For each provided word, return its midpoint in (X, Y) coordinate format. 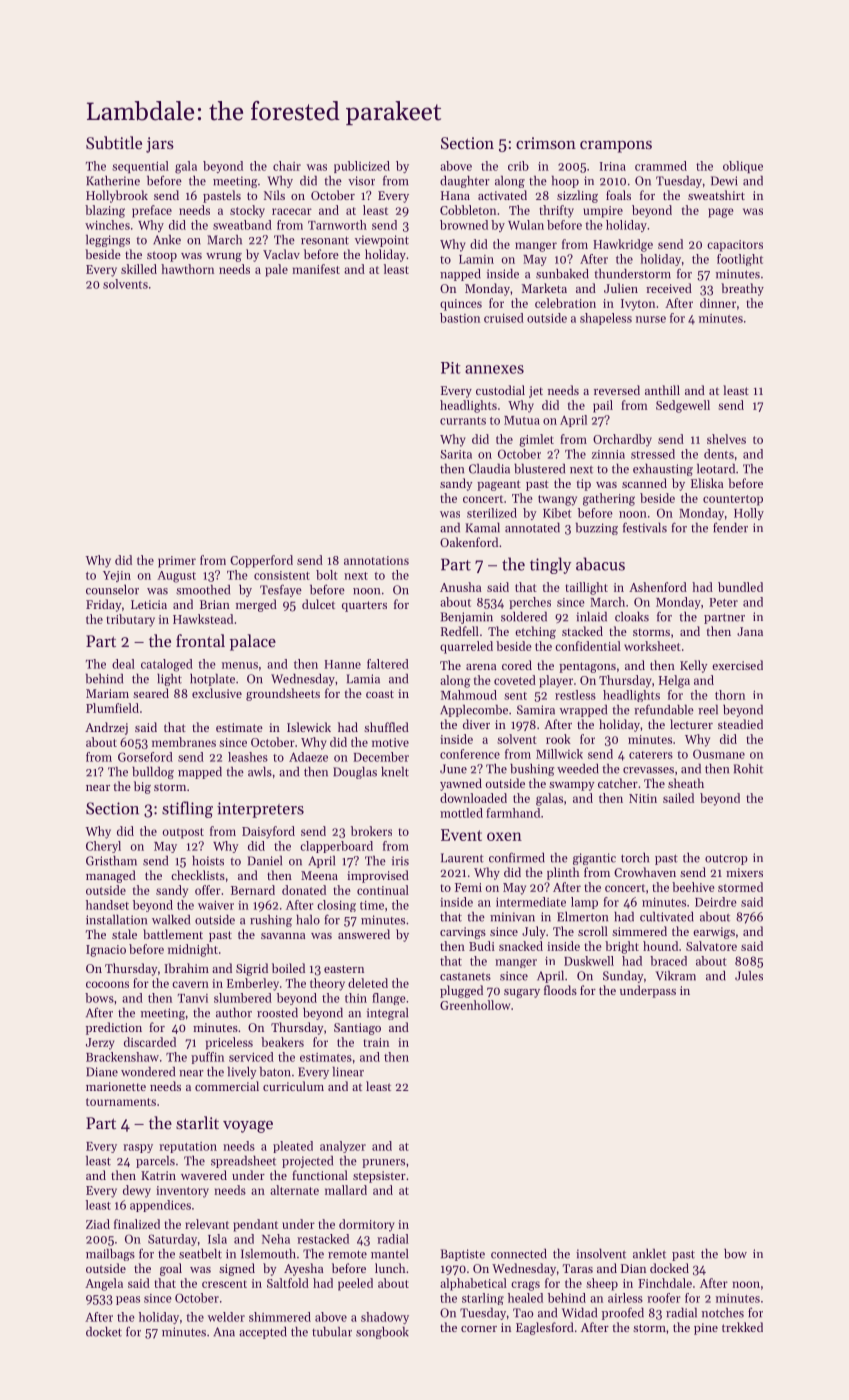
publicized (362, 167)
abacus (600, 564)
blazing (105, 211)
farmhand (513, 813)
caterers (651, 755)
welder (226, 1317)
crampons (616, 147)
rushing (271, 921)
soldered (524, 617)
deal (123, 664)
